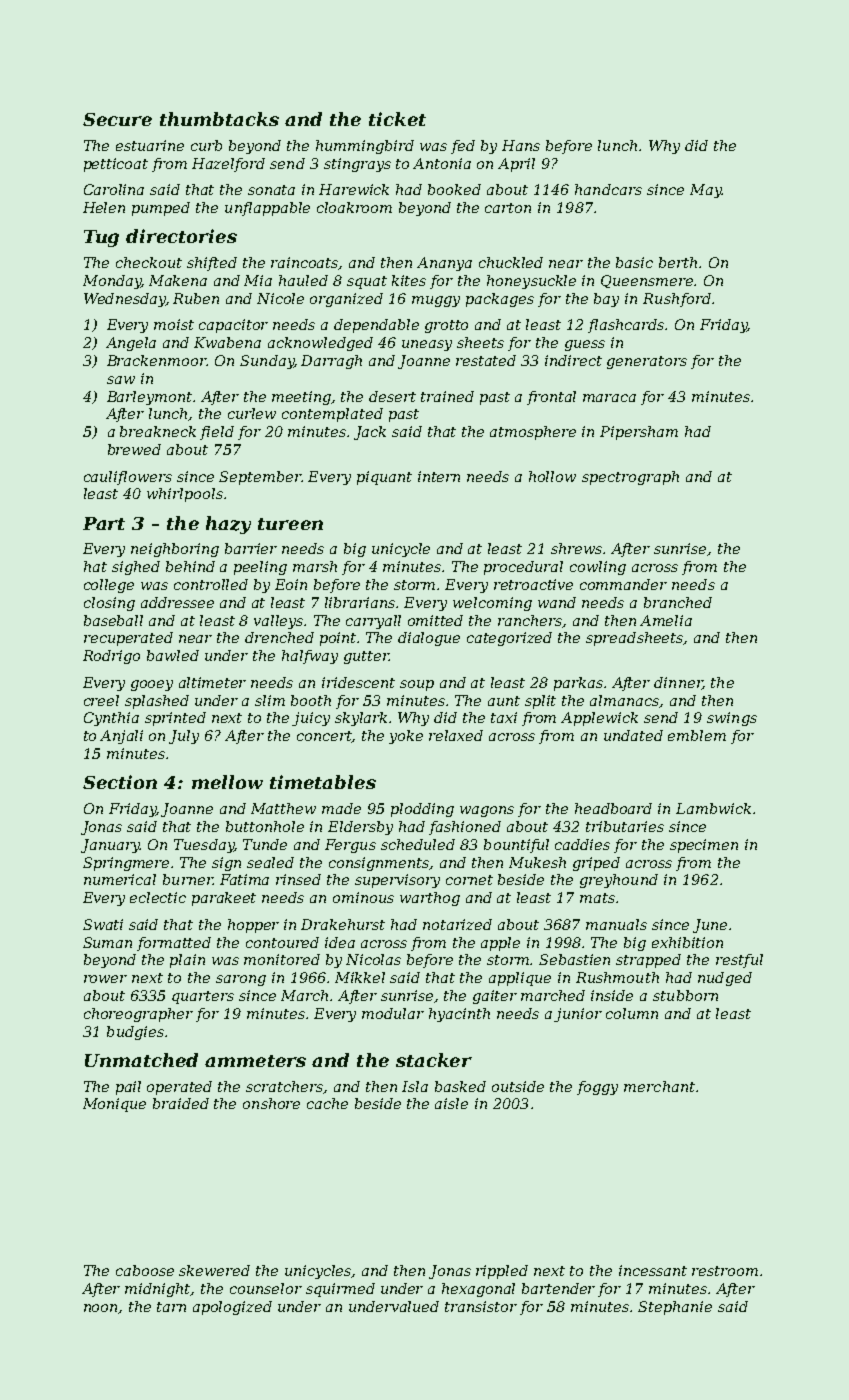  I want to click on welcoming, so click(492, 604).
